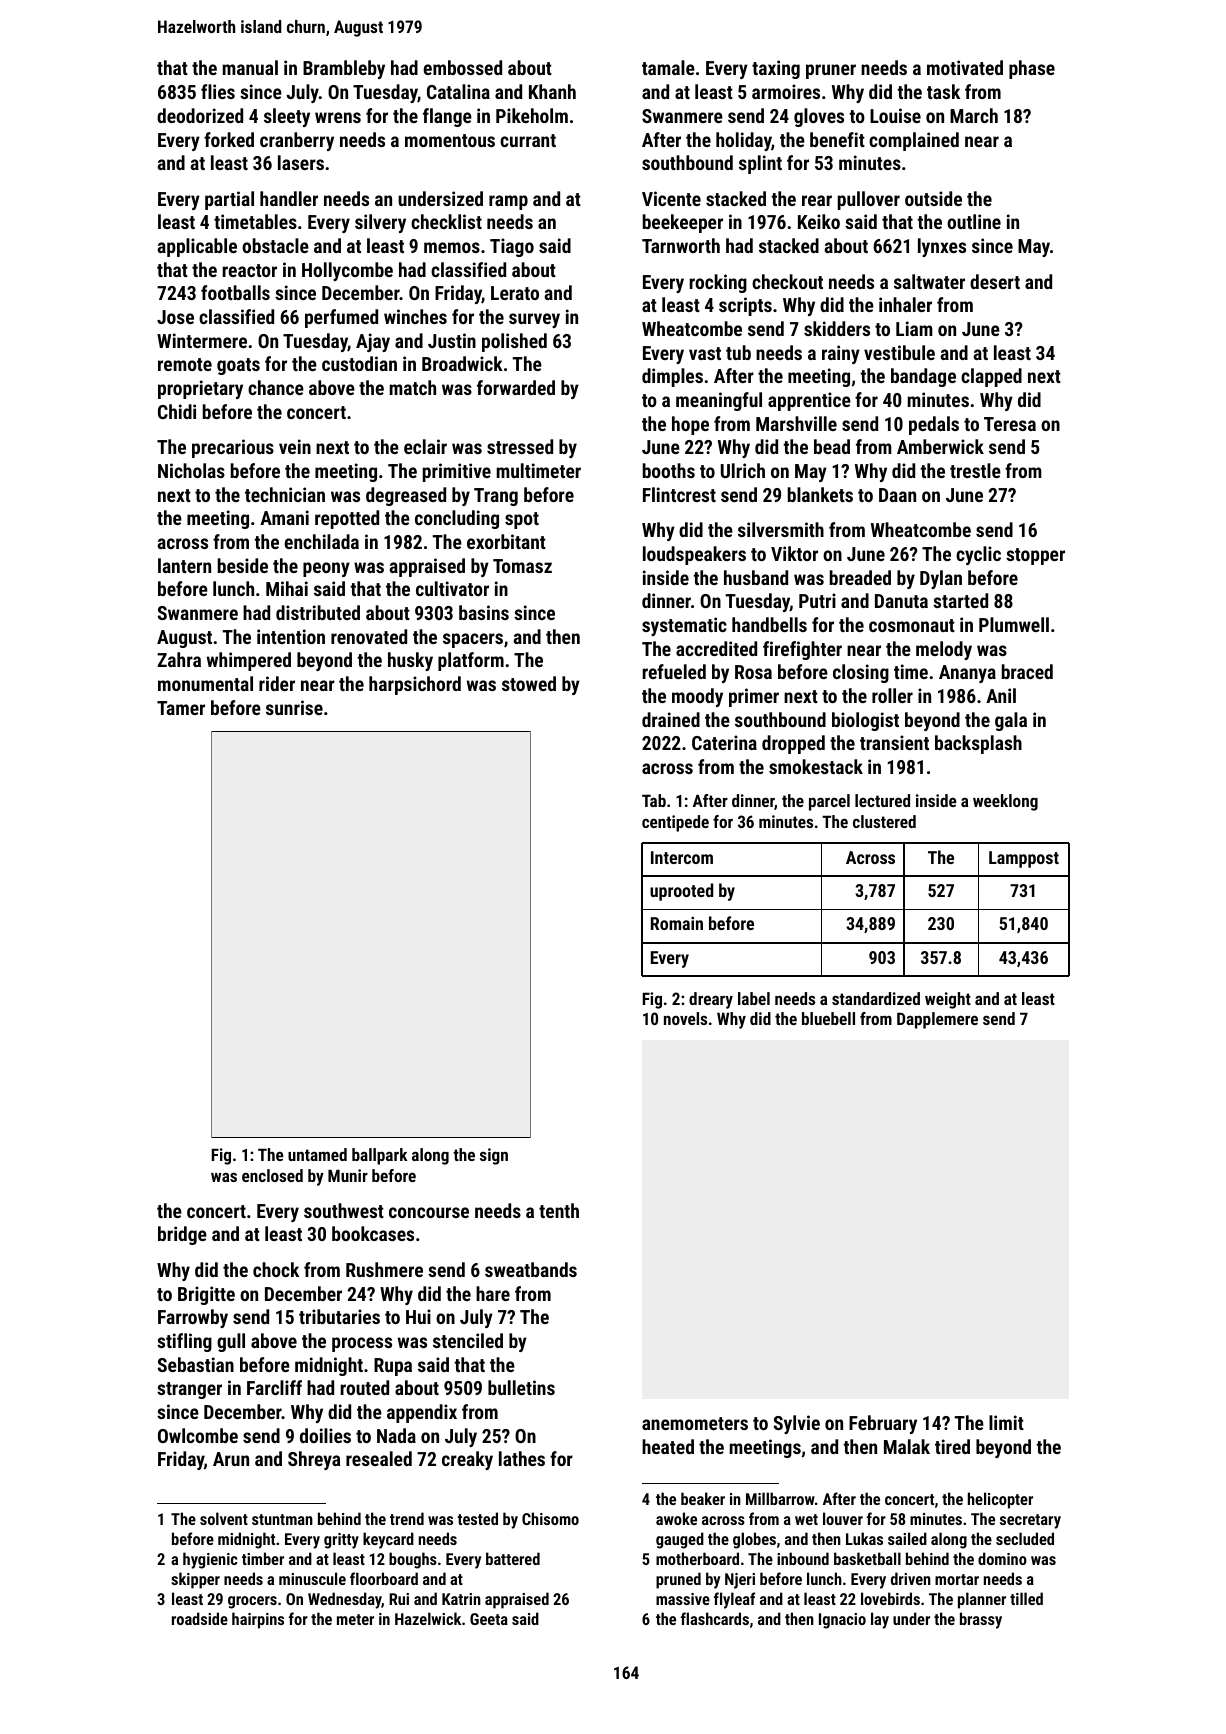  I want to click on brassy, so click(981, 1620).
